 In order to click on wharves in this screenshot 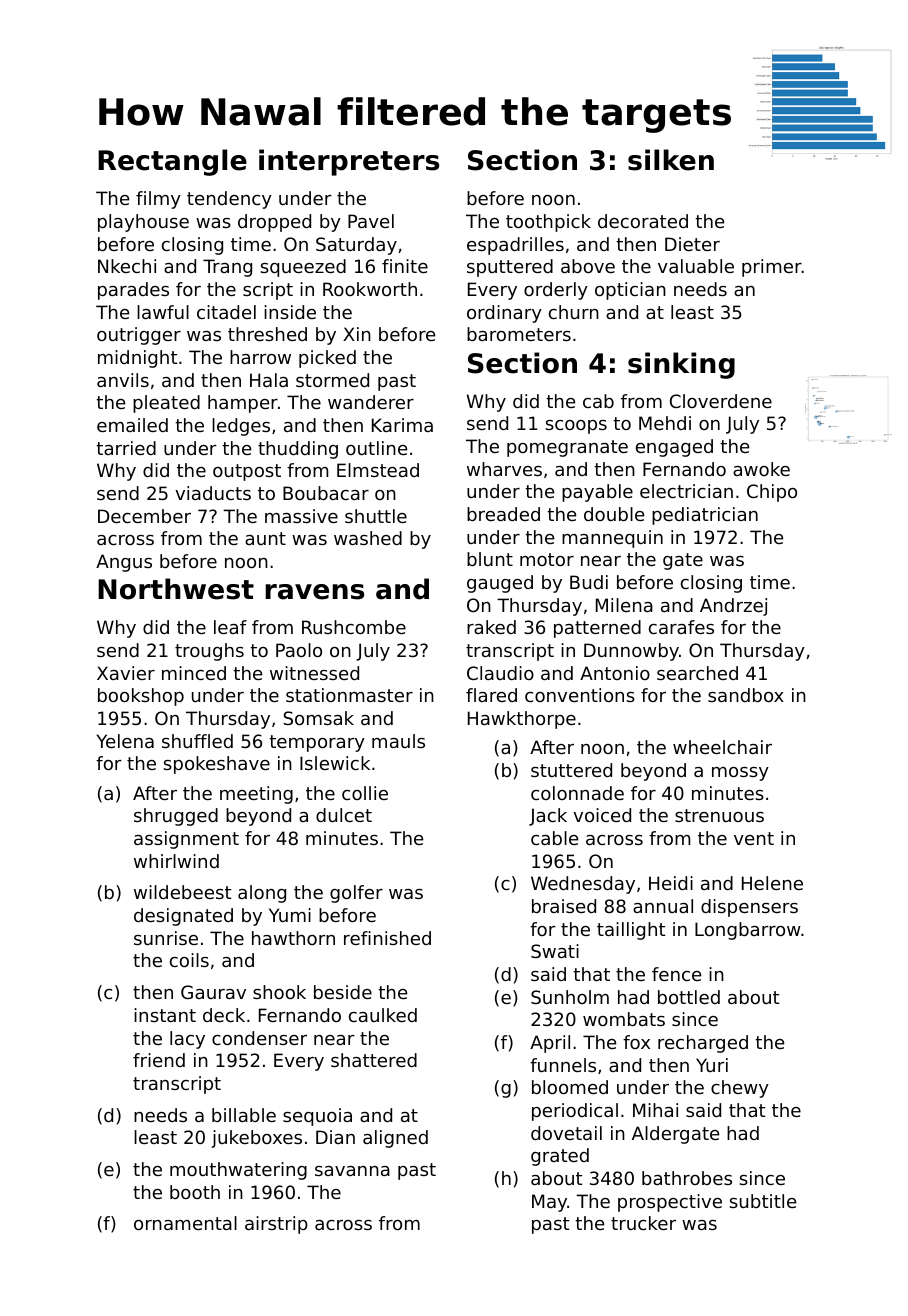, I will do `click(504, 469)`.
